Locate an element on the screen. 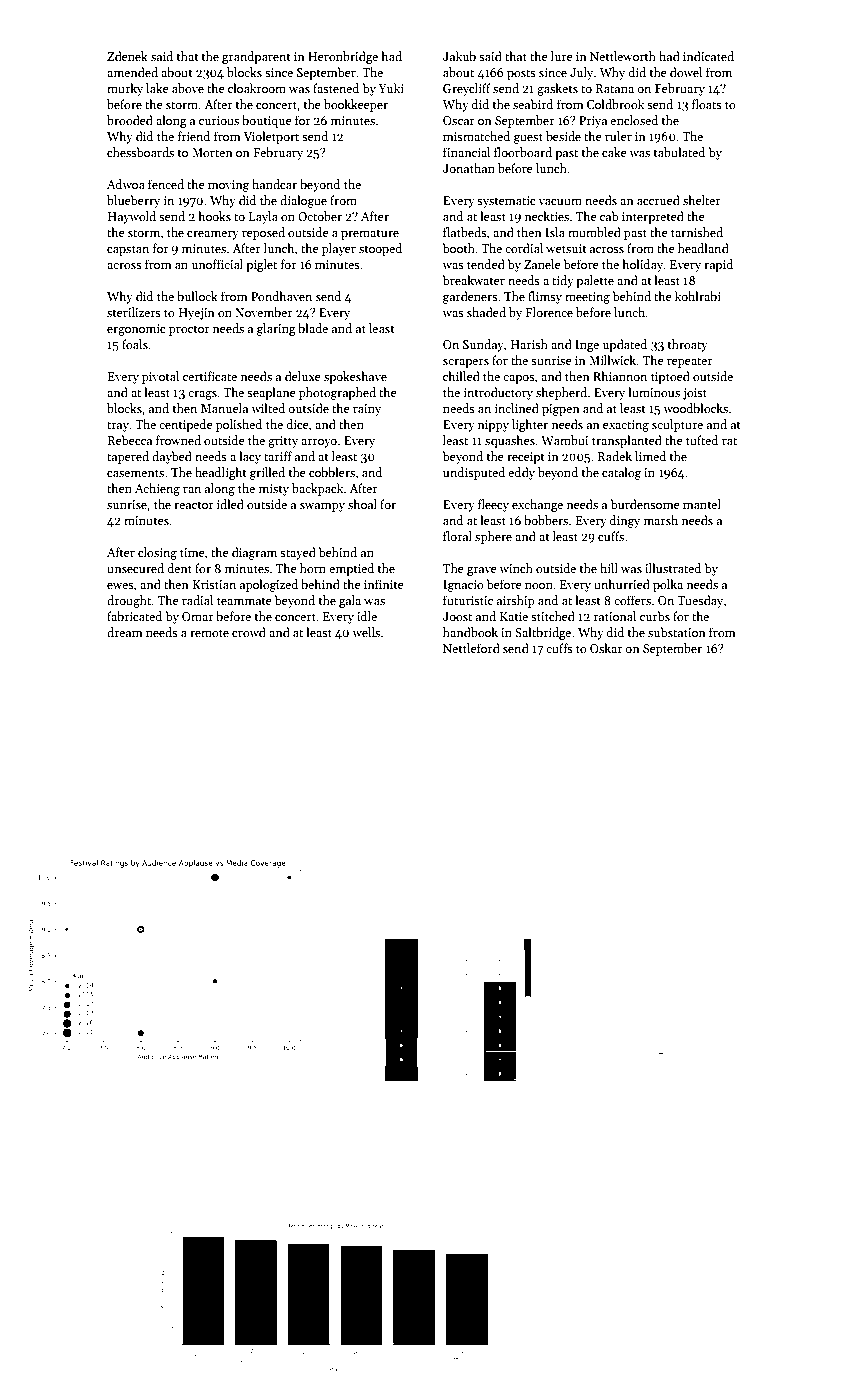  seaplane is located at coordinates (271, 393).
